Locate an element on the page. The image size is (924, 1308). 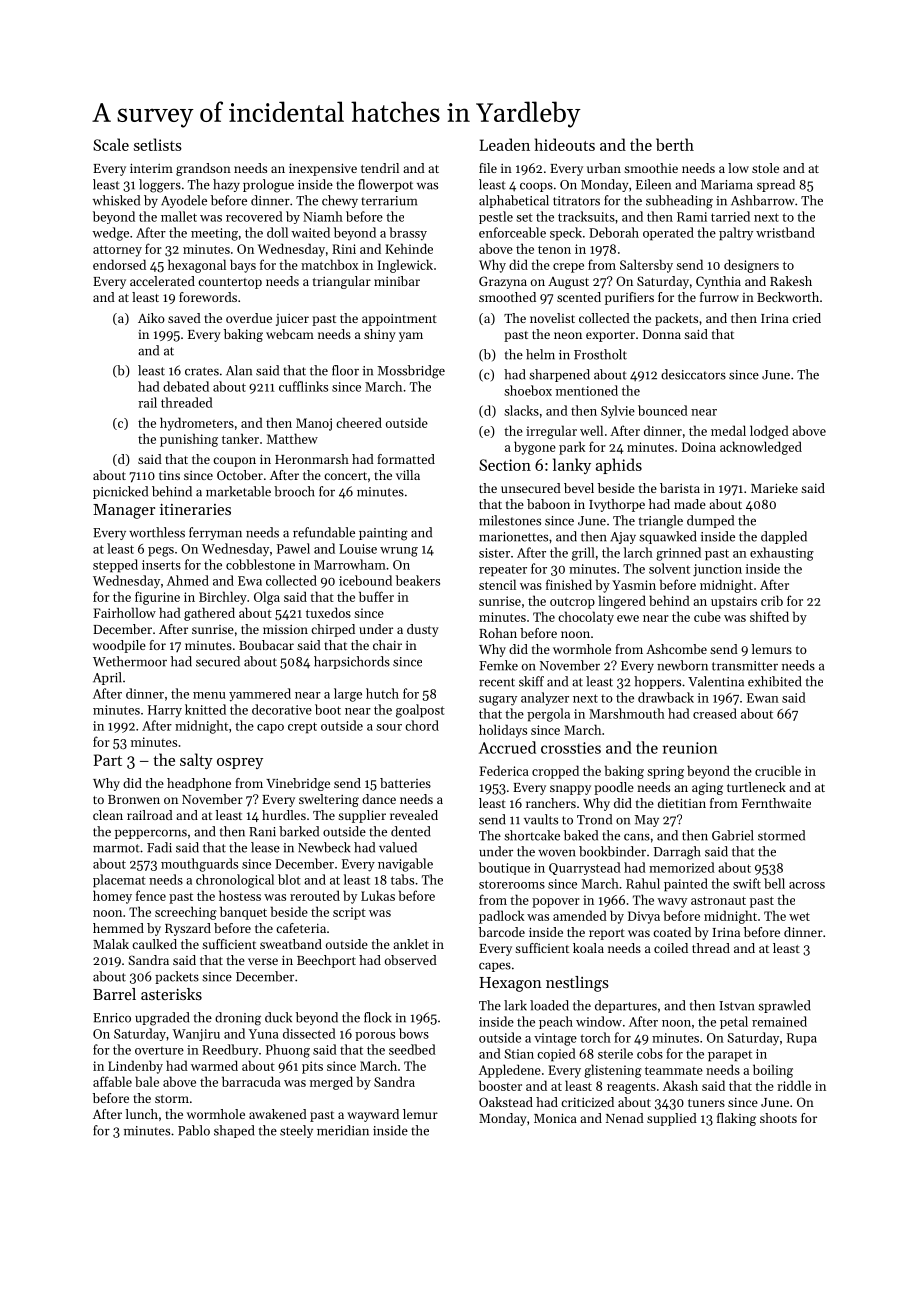
grill is located at coordinates (583, 554).
